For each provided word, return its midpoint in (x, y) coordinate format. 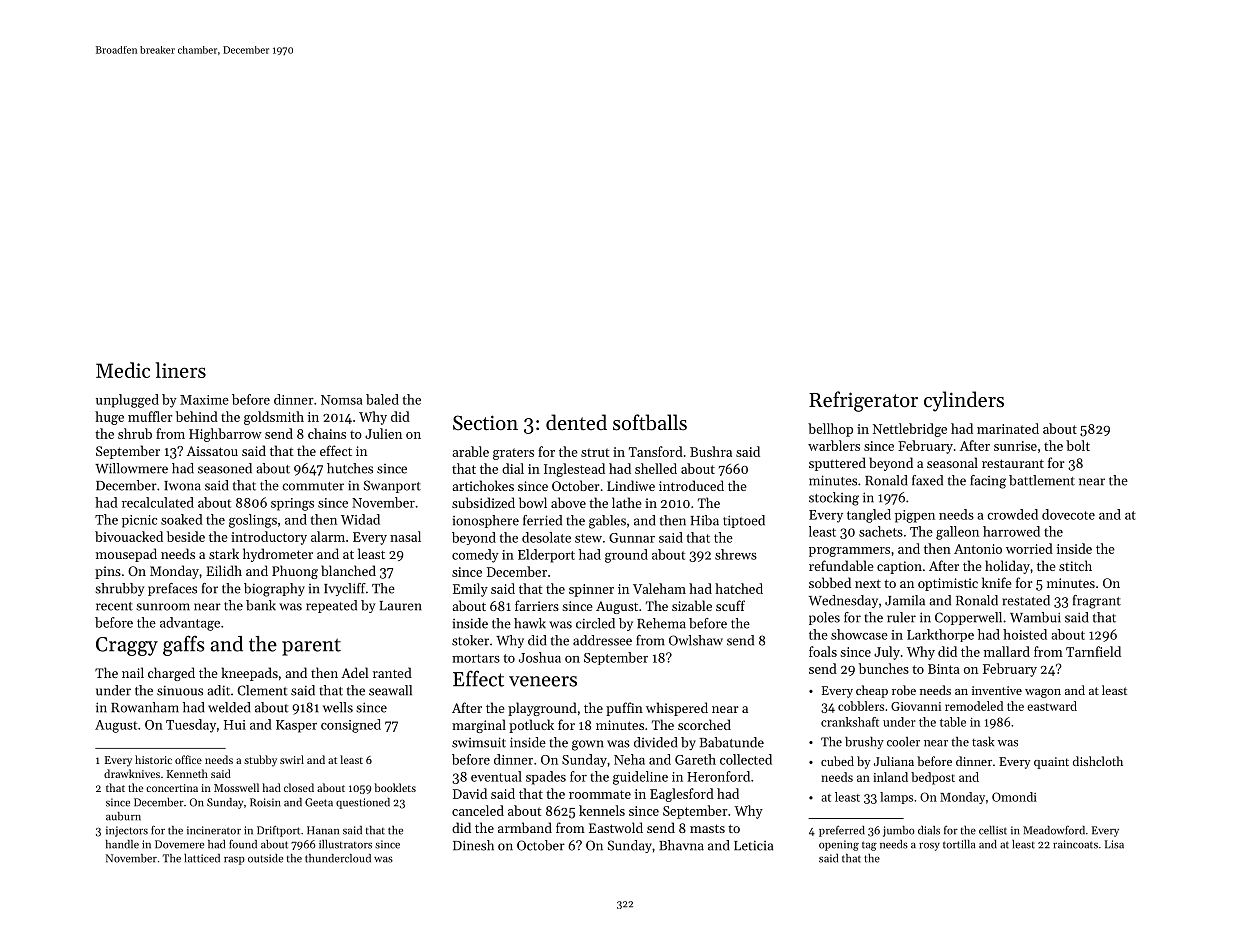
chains (327, 433)
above (568, 502)
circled (595, 623)
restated (1026, 600)
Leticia (753, 846)
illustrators (345, 844)
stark (224, 553)
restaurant (1013, 463)
